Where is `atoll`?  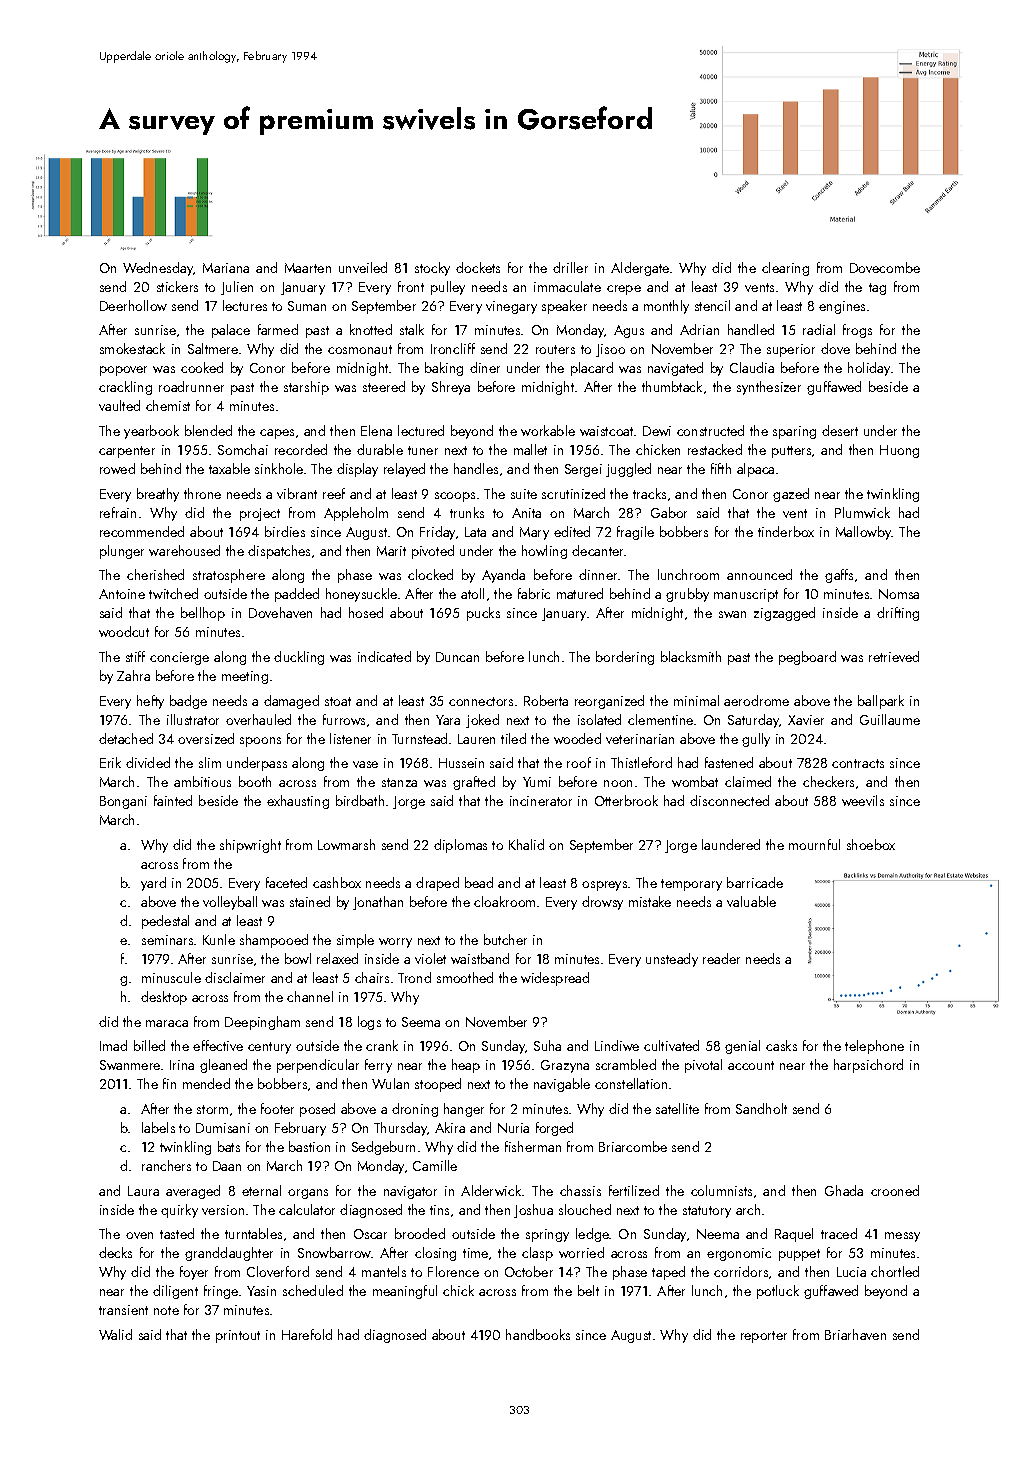
atoll is located at coordinates (472, 593).
